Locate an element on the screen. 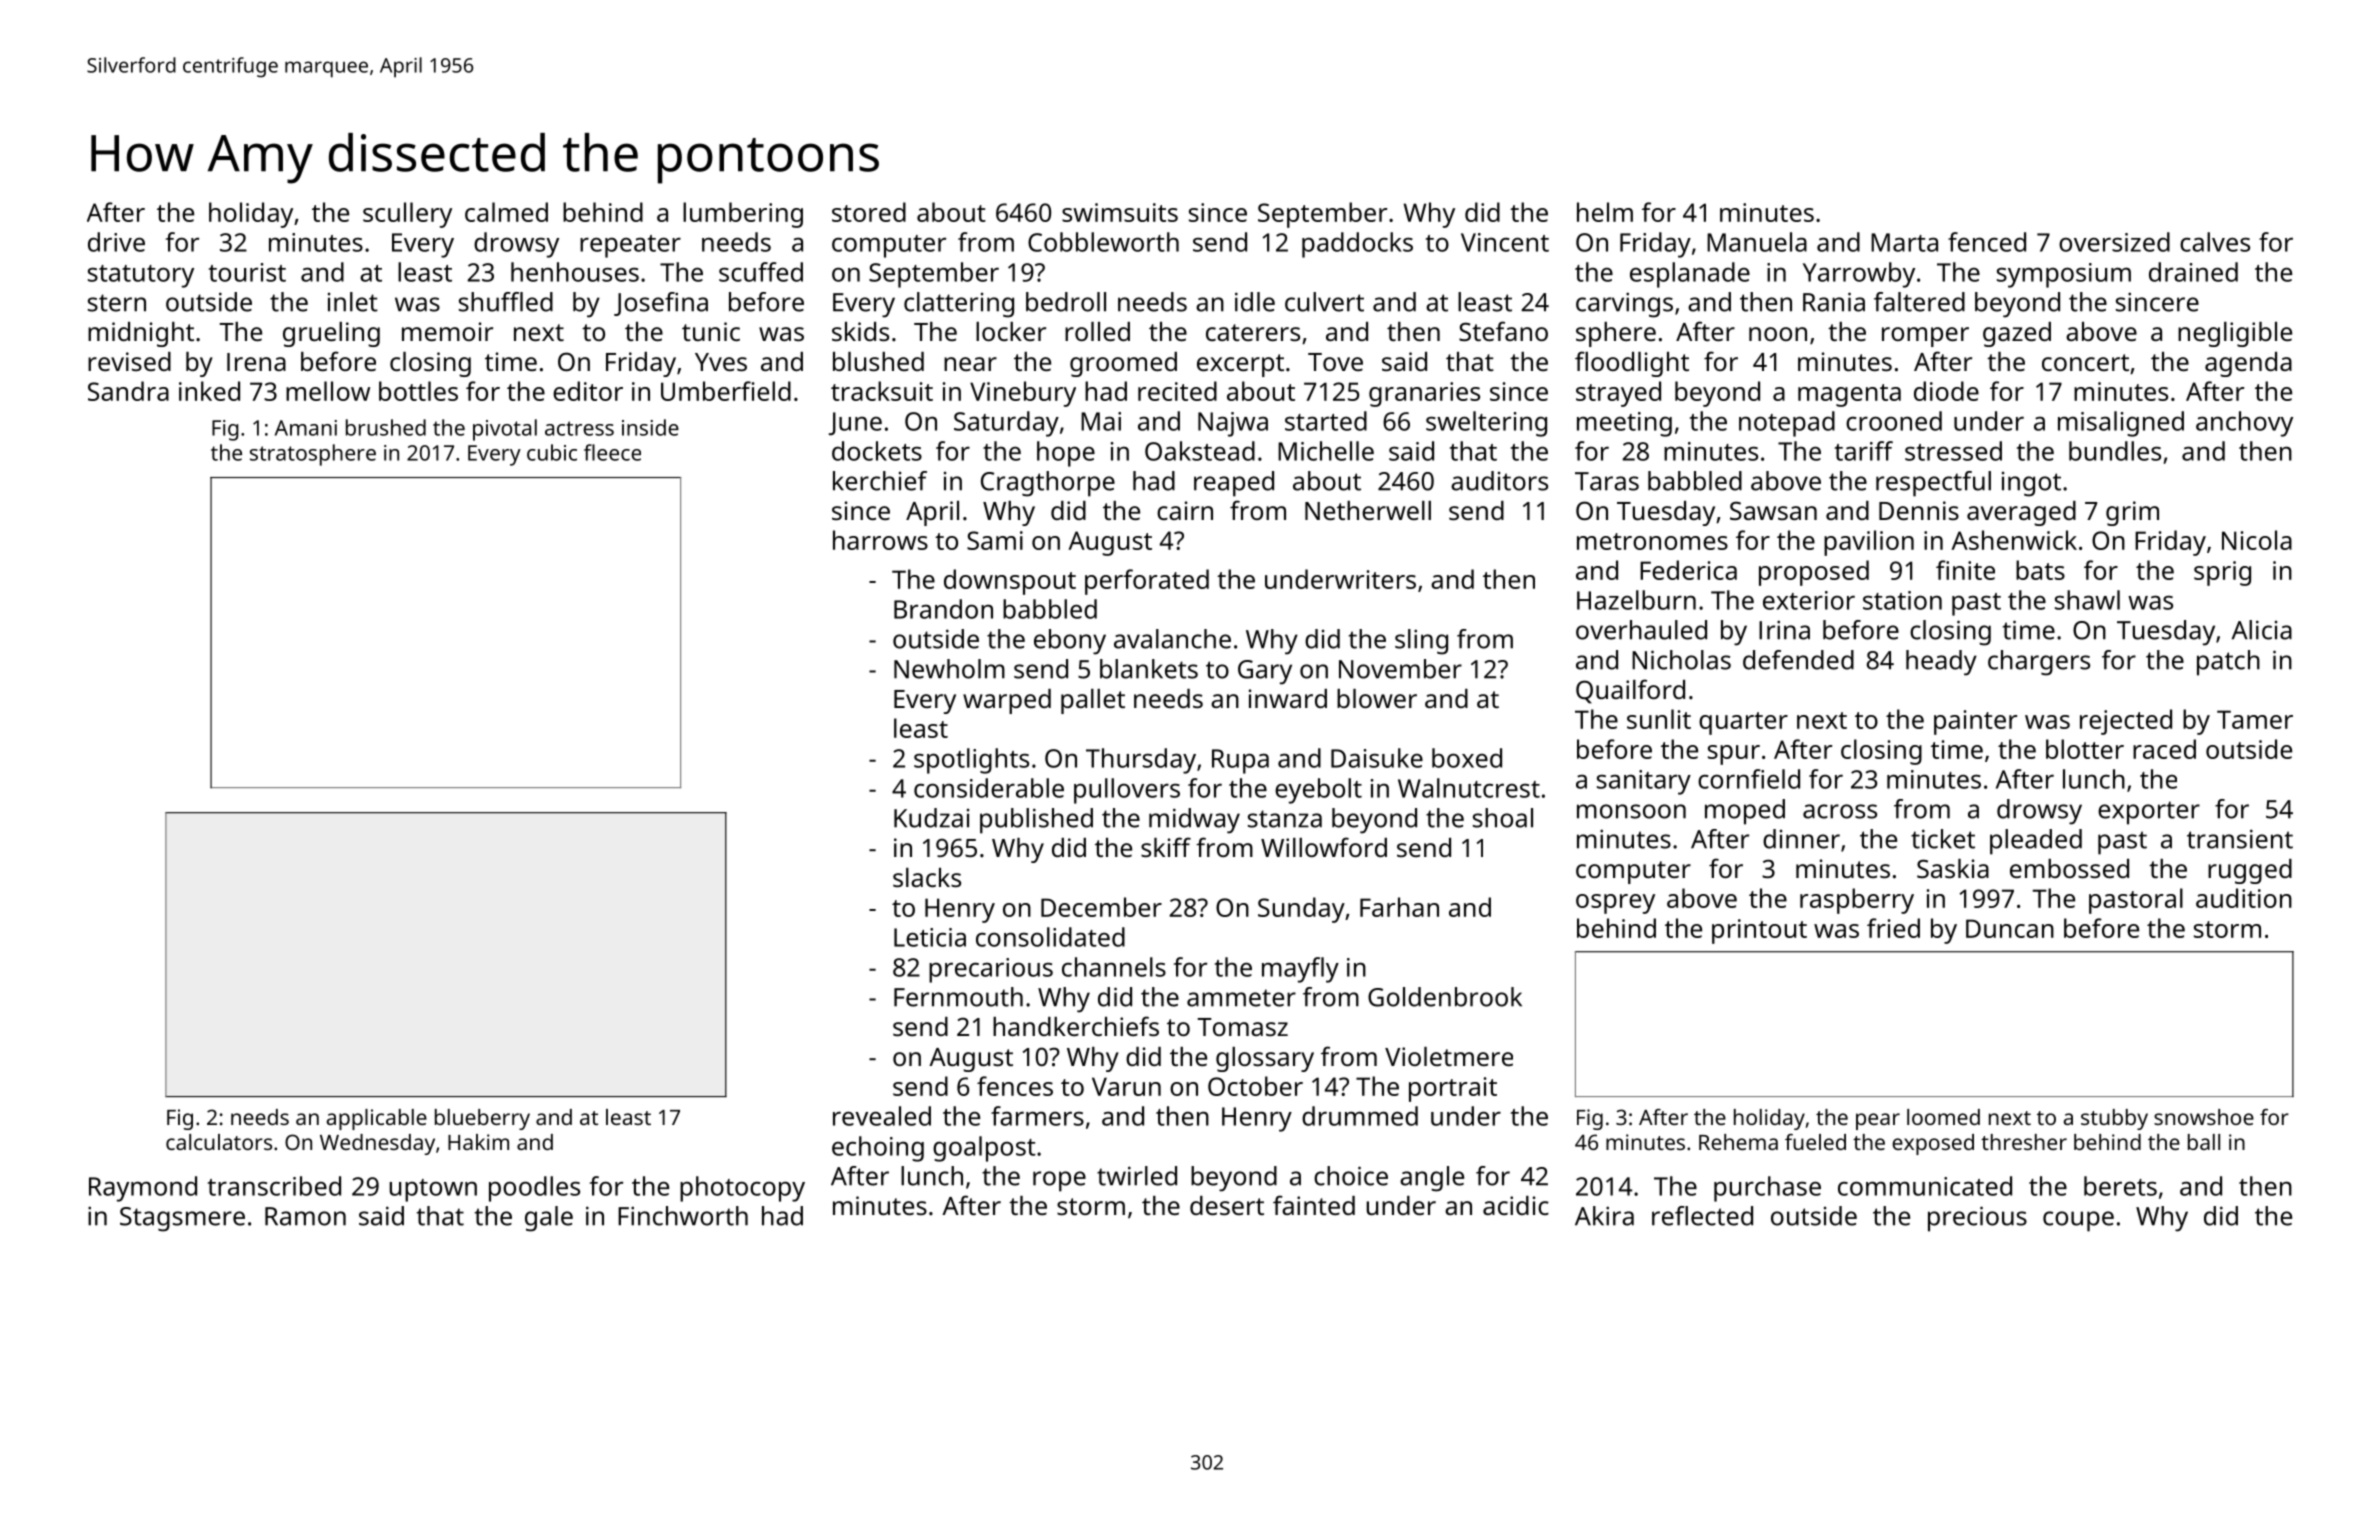 This screenshot has height=1540, width=2380. midnight is located at coordinates (141, 334).
